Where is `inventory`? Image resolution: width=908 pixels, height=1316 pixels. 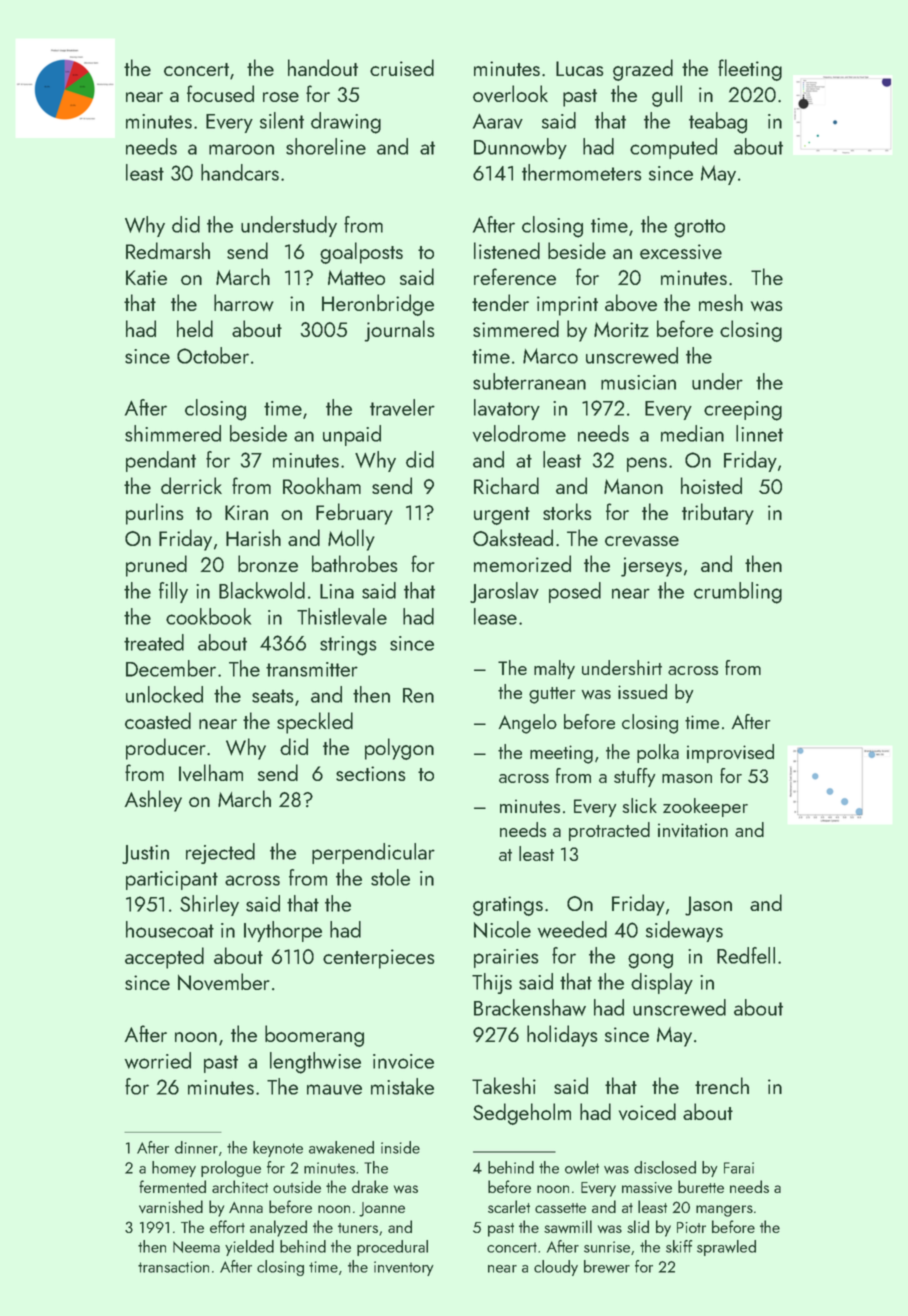 inventory is located at coordinates (404, 1268).
